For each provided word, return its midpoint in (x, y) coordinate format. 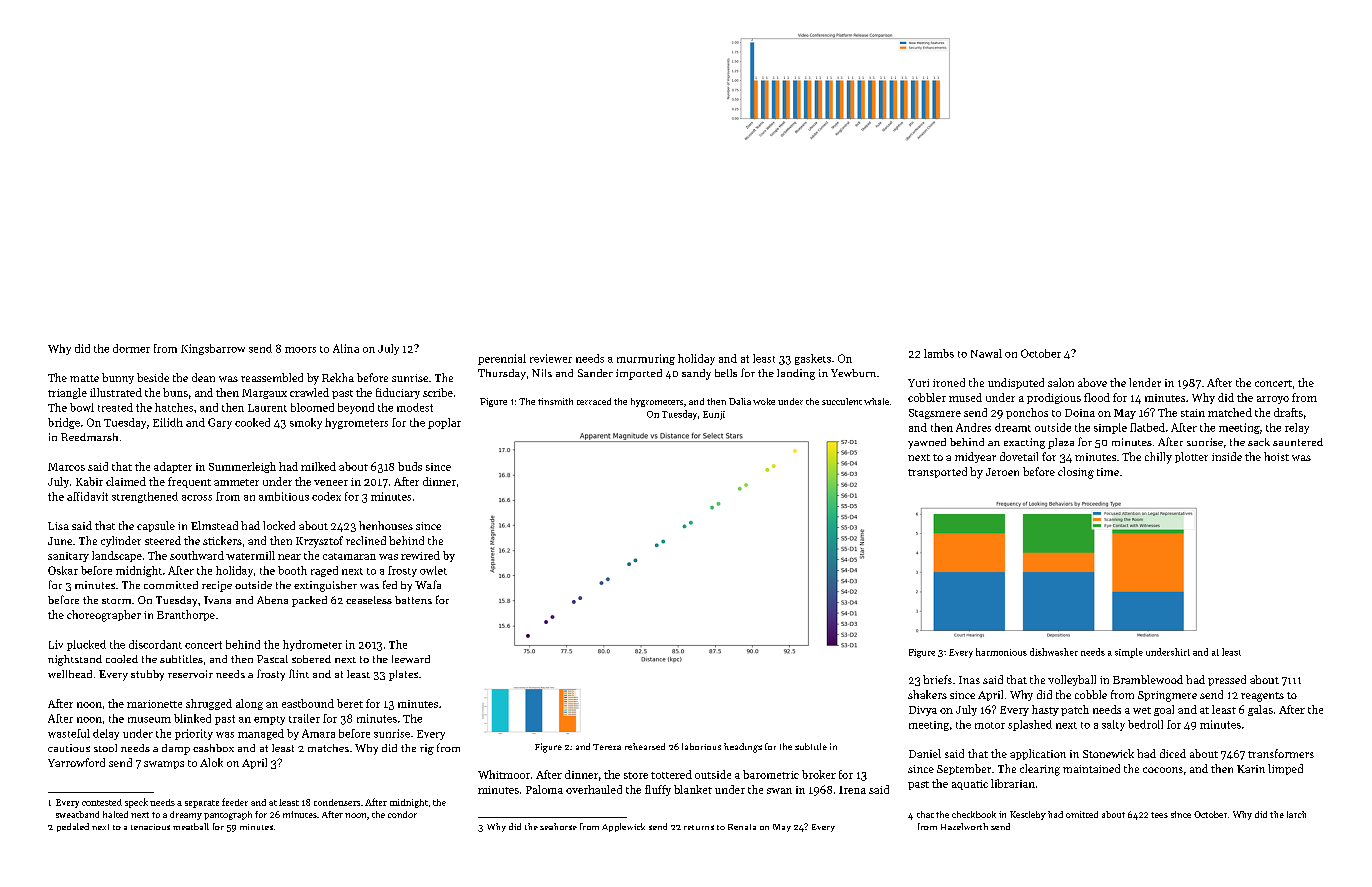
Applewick (623, 827)
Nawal (986, 353)
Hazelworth (964, 826)
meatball (191, 826)
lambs (939, 353)
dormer (131, 348)
